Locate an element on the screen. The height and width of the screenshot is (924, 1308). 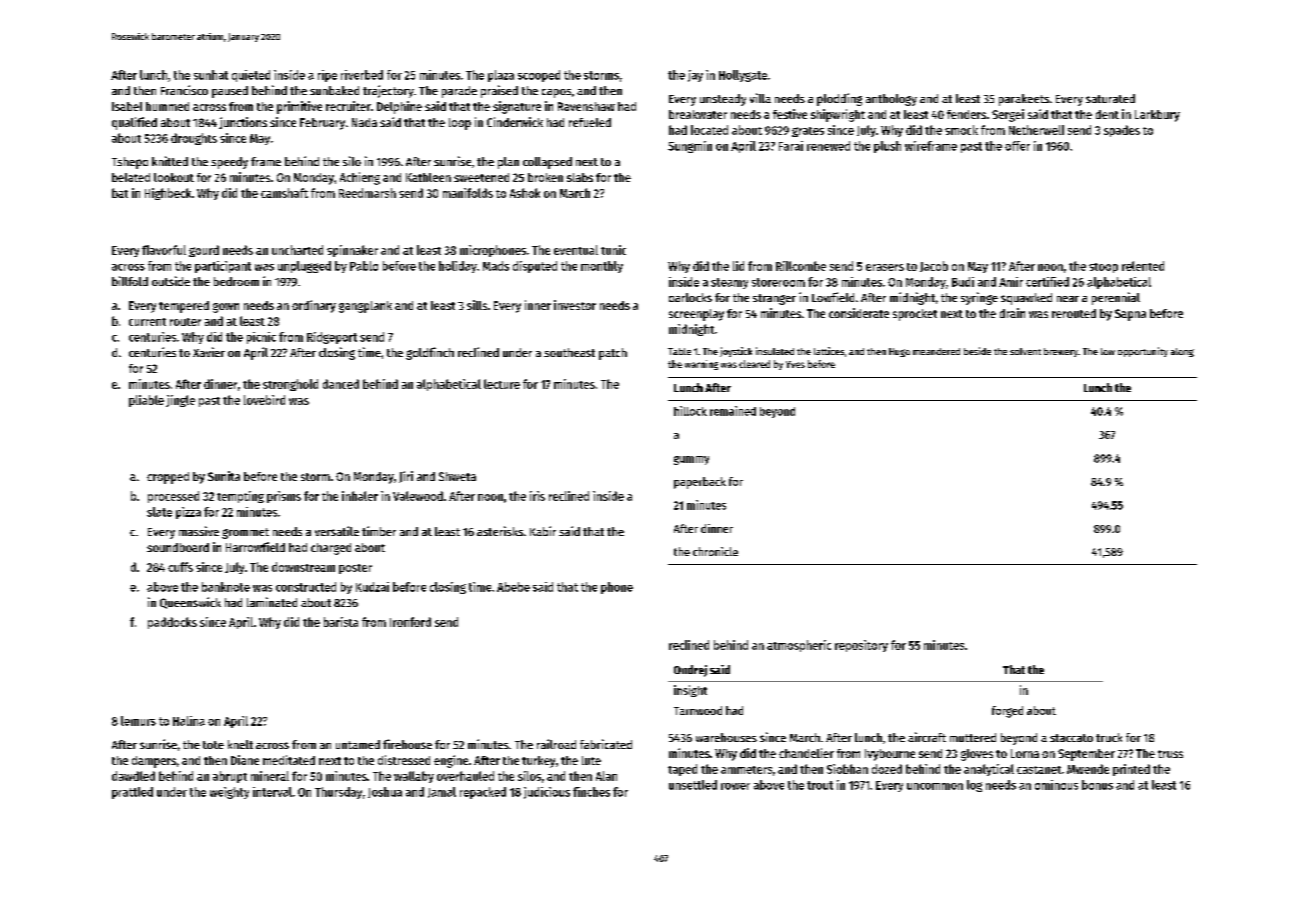
slabs is located at coordinates (580, 177).
